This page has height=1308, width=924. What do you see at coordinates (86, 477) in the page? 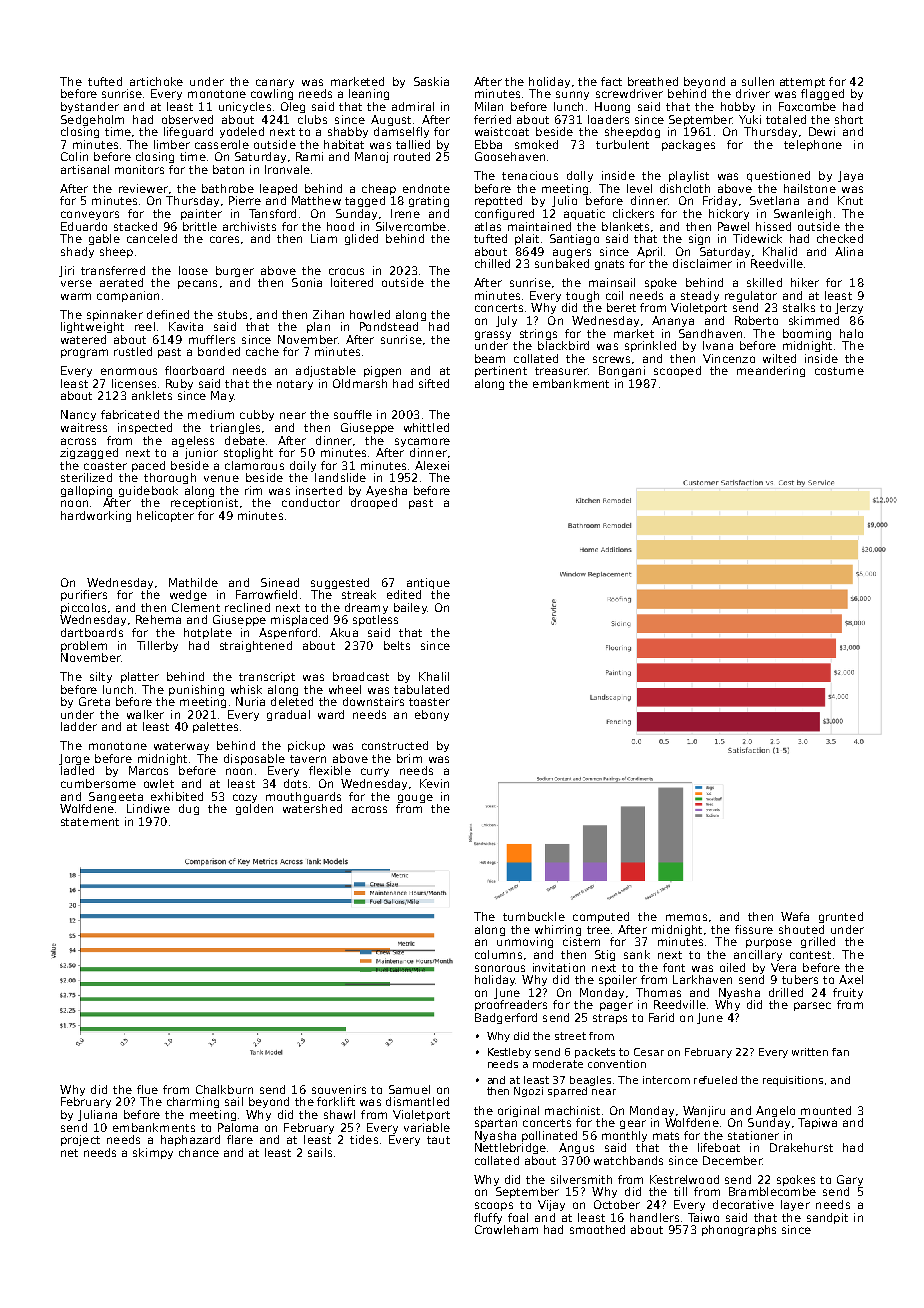
I see `sterilized` at bounding box center [86, 477].
